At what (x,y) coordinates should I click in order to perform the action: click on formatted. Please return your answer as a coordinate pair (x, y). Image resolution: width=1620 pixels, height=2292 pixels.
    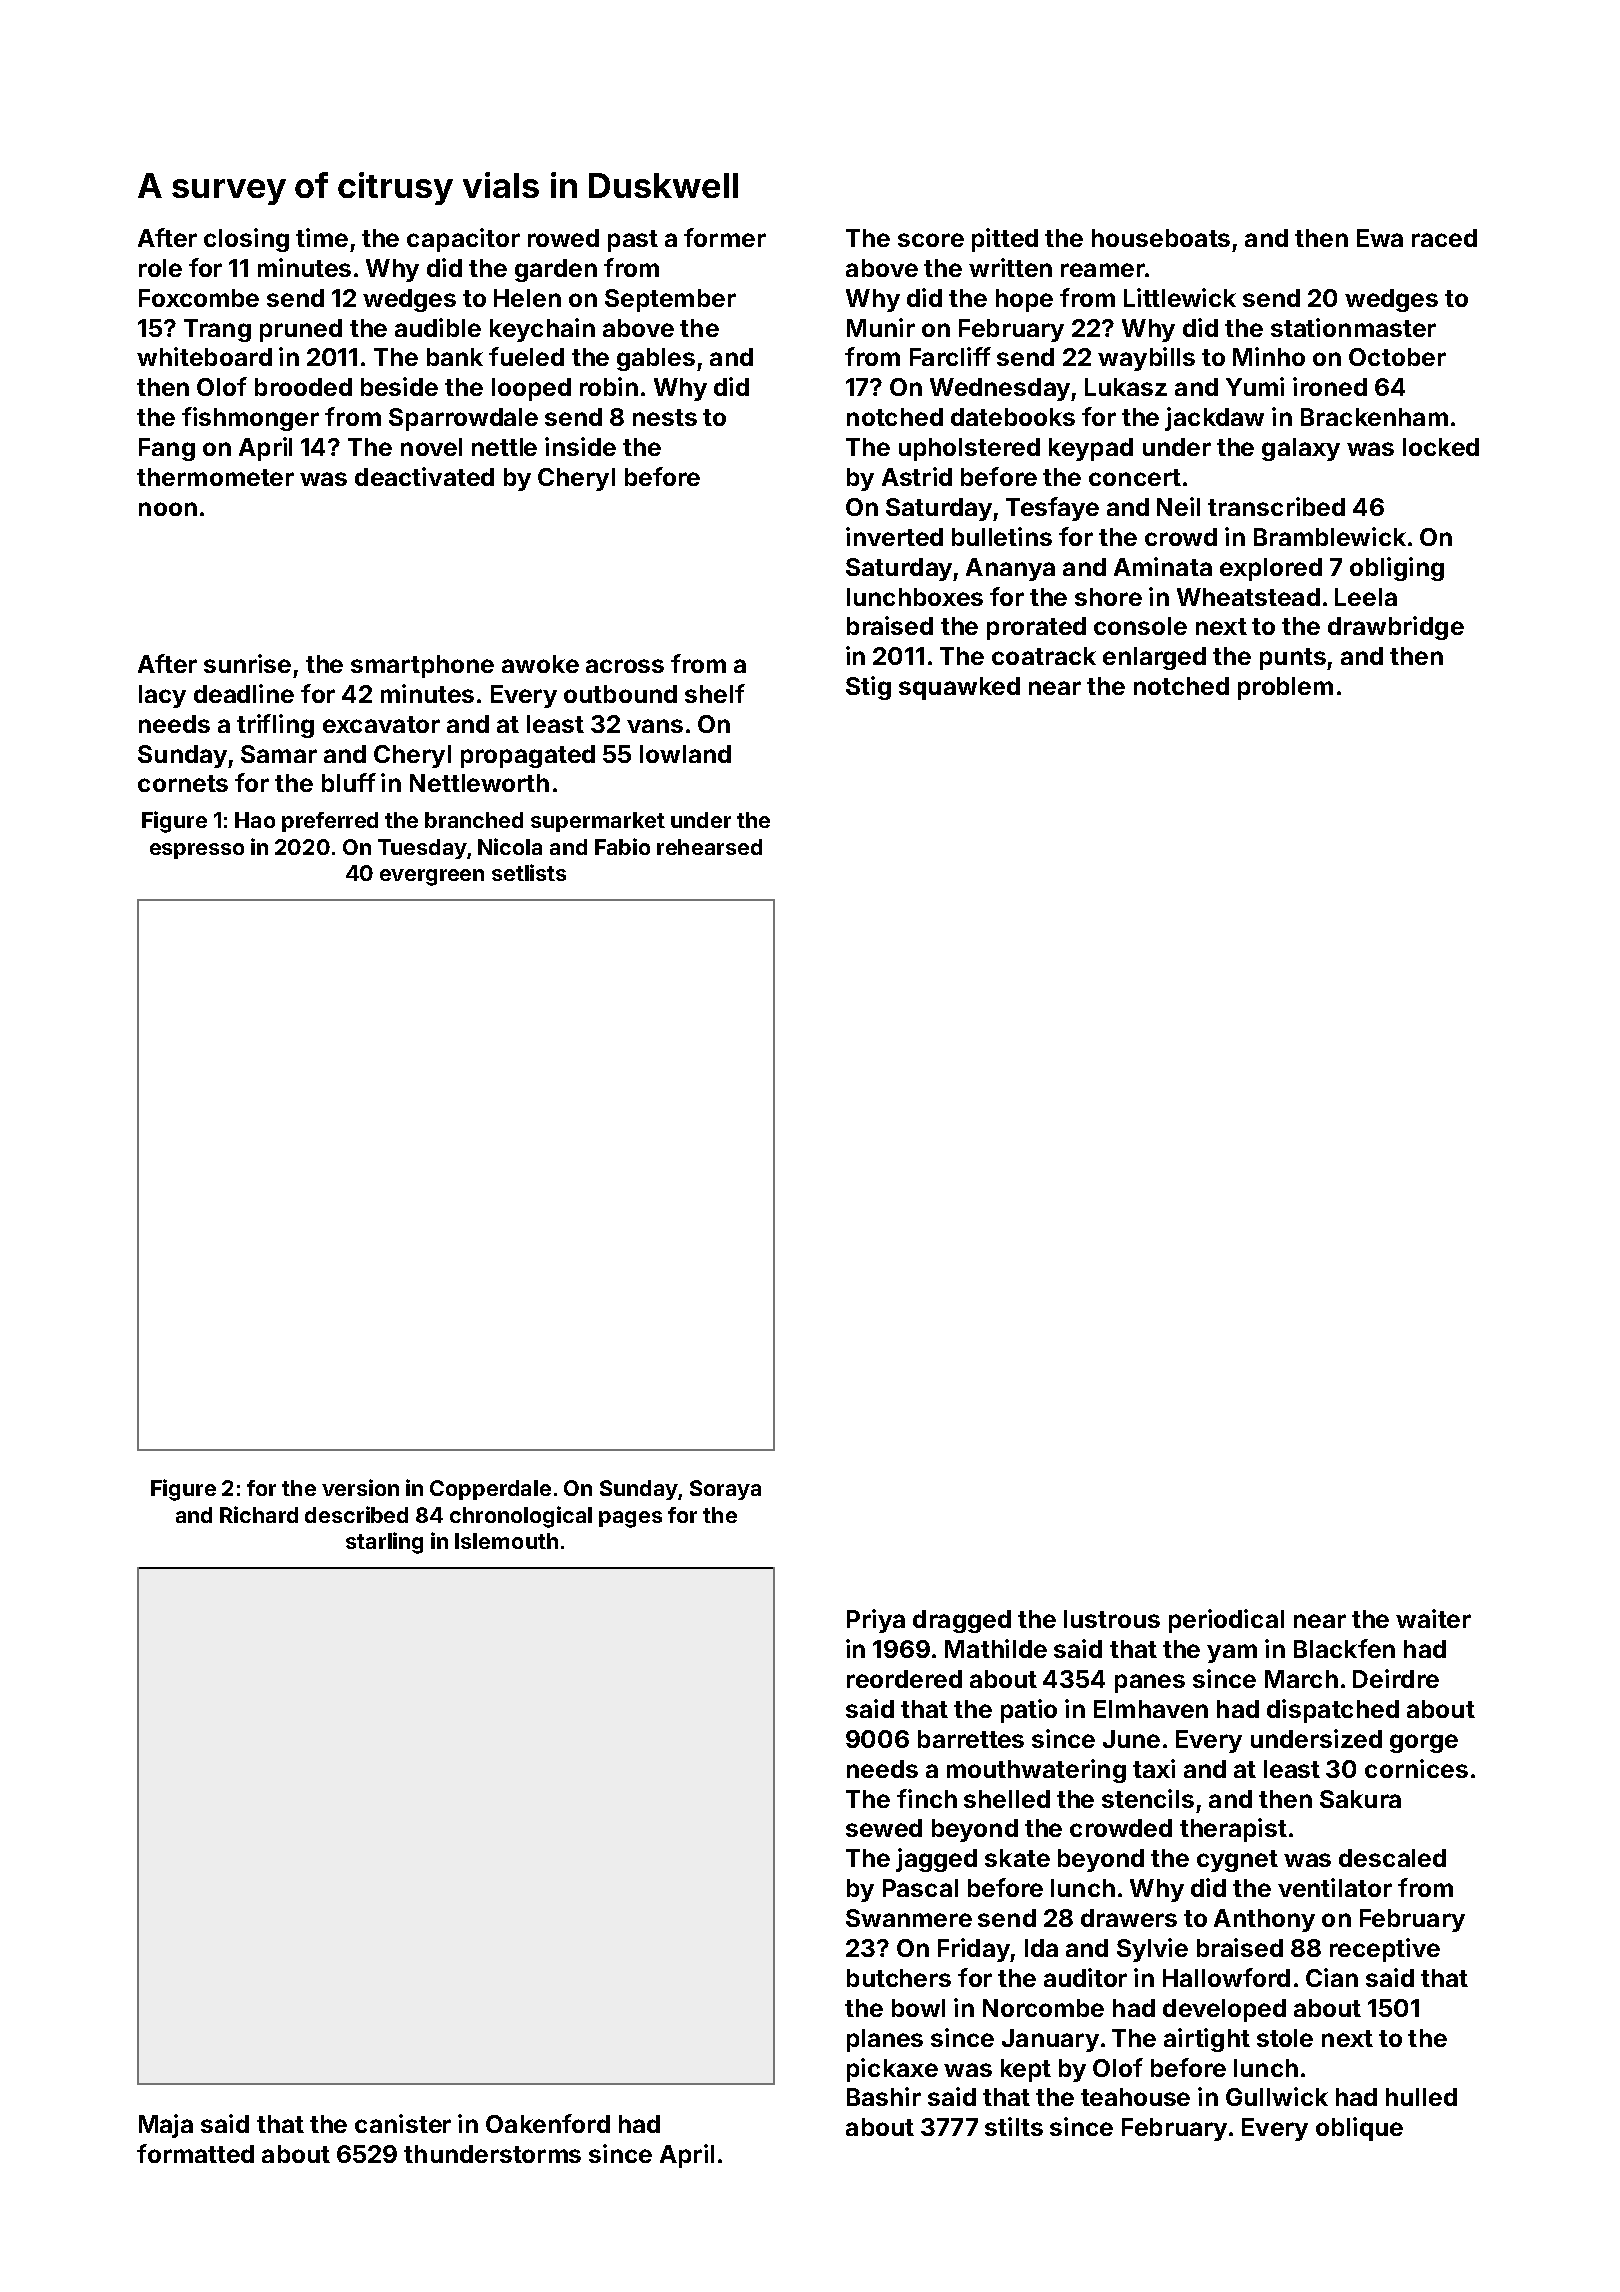
    Looking at the image, I should click on (195, 2153).
